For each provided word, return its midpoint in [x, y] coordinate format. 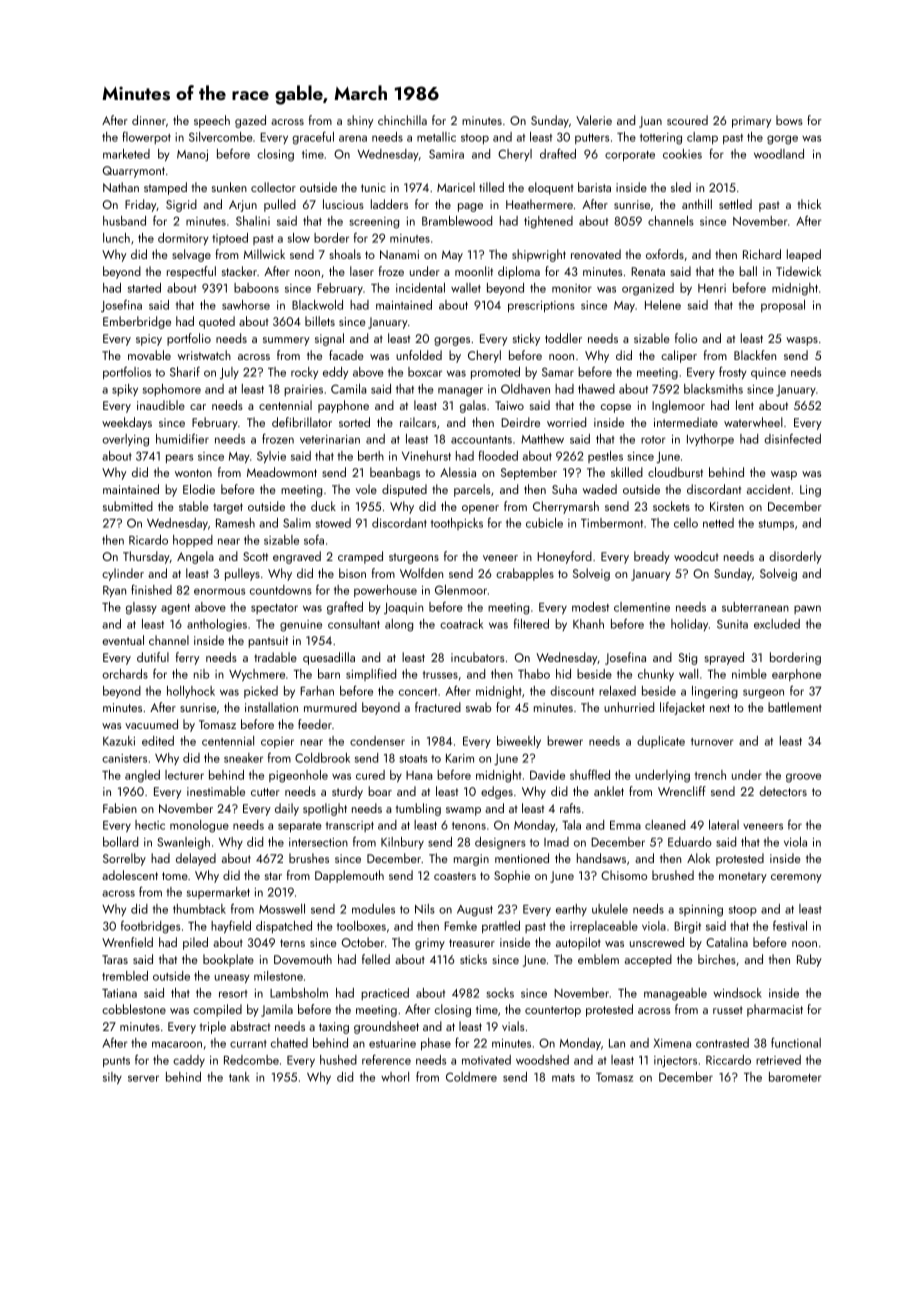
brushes [309, 858]
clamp [702, 138]
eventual [123, 640]
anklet [609, 791]
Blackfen [755, 355]
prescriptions [541, 306]
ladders [389, 204]
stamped [165, 188]
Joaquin [403, 608]
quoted [217, 322]
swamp [463, 811]
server [143, 1078]
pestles [605, 457]
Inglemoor [678, 406]
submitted [128, 506]
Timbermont [612, 523]
